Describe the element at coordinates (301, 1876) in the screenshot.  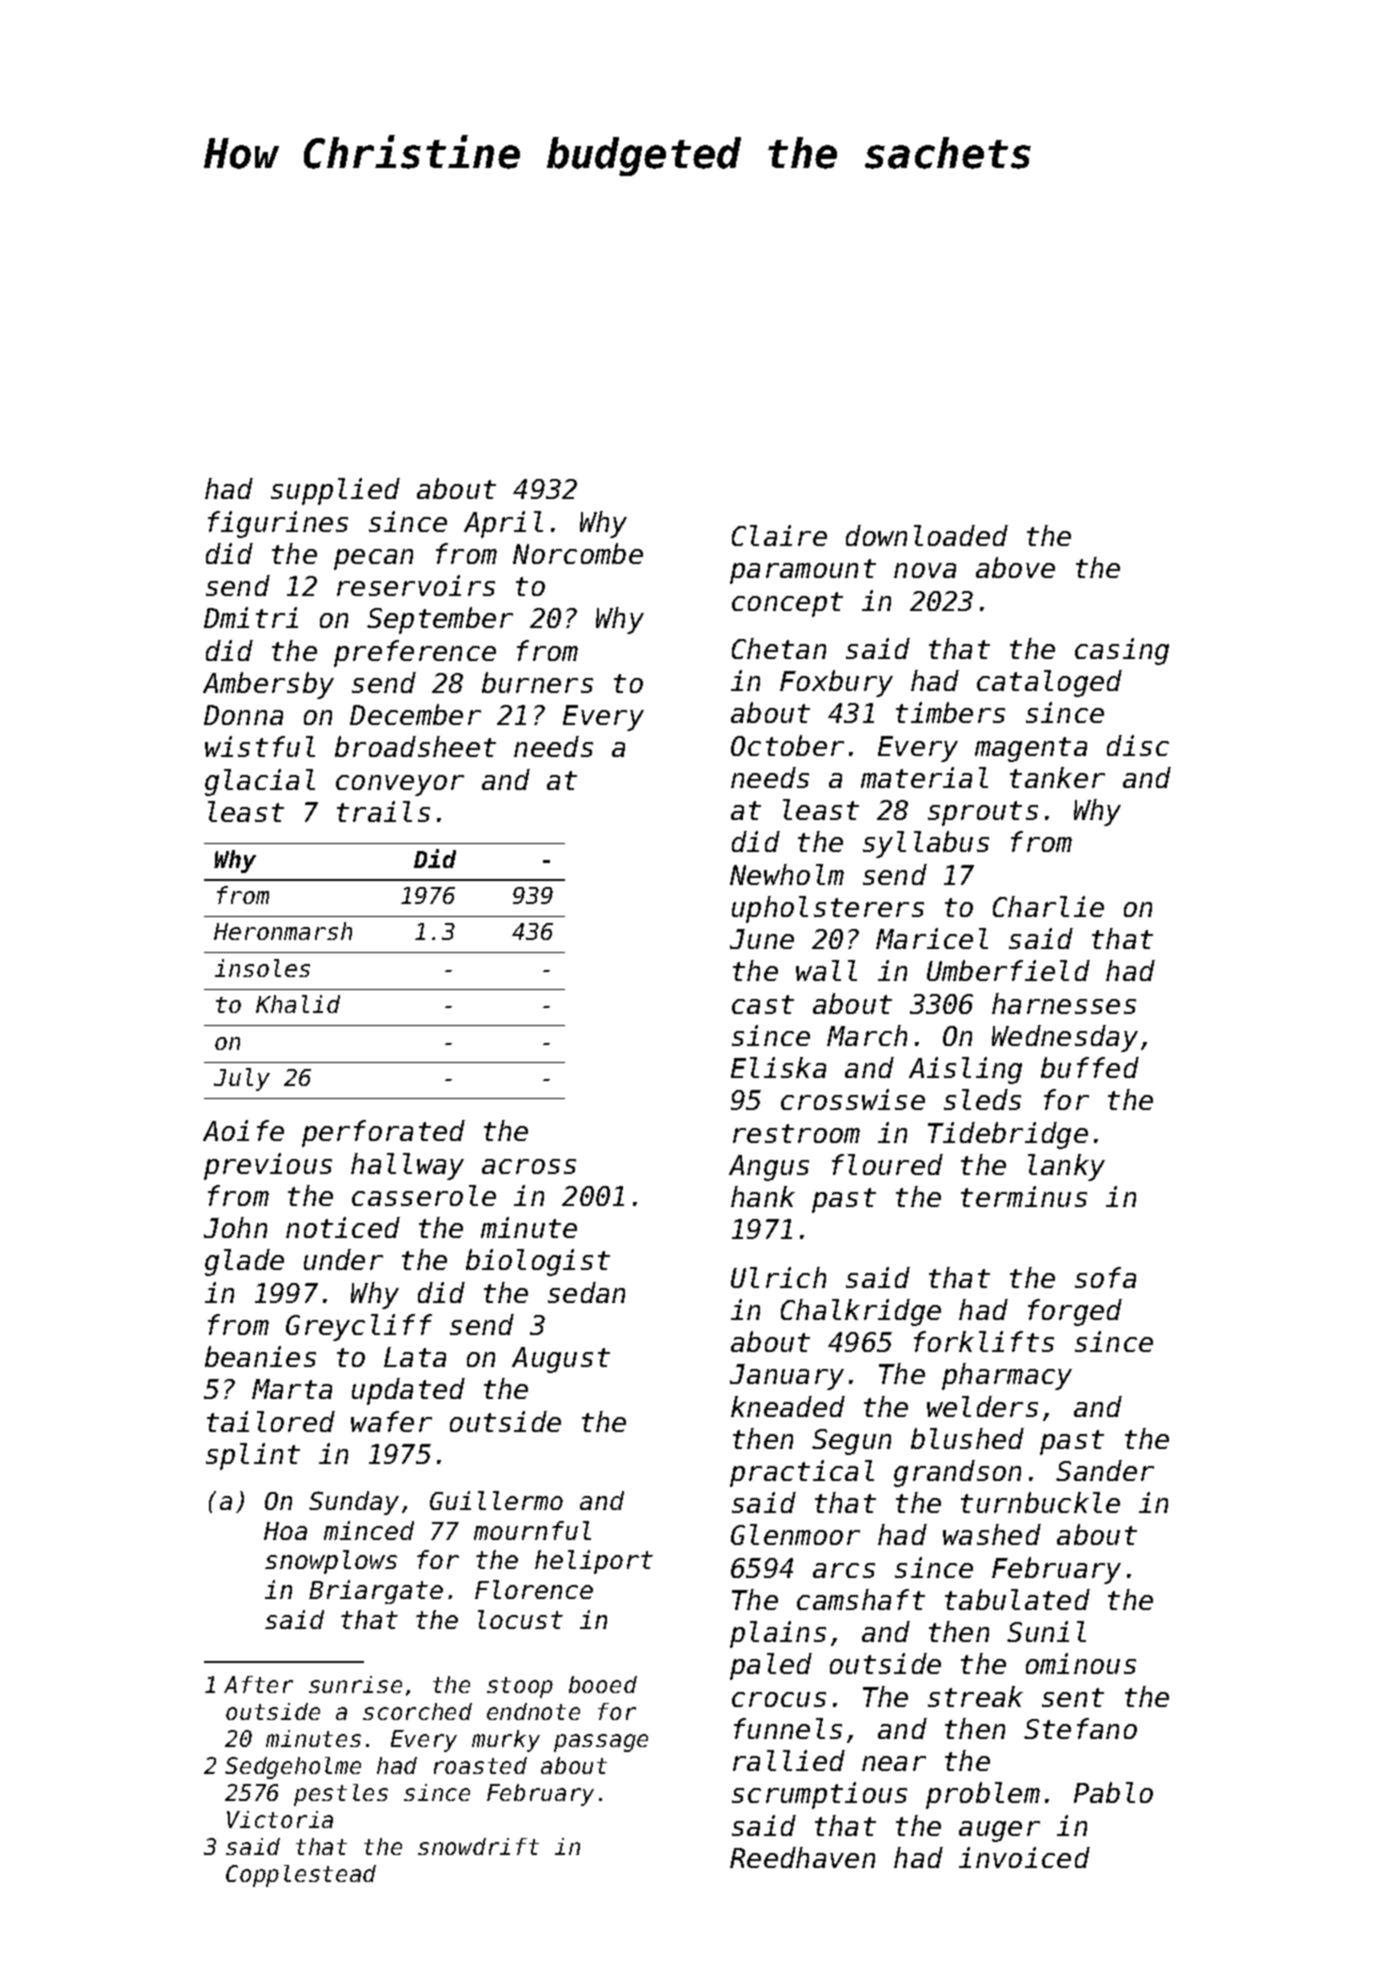
I see `Copplestead` at that location.
